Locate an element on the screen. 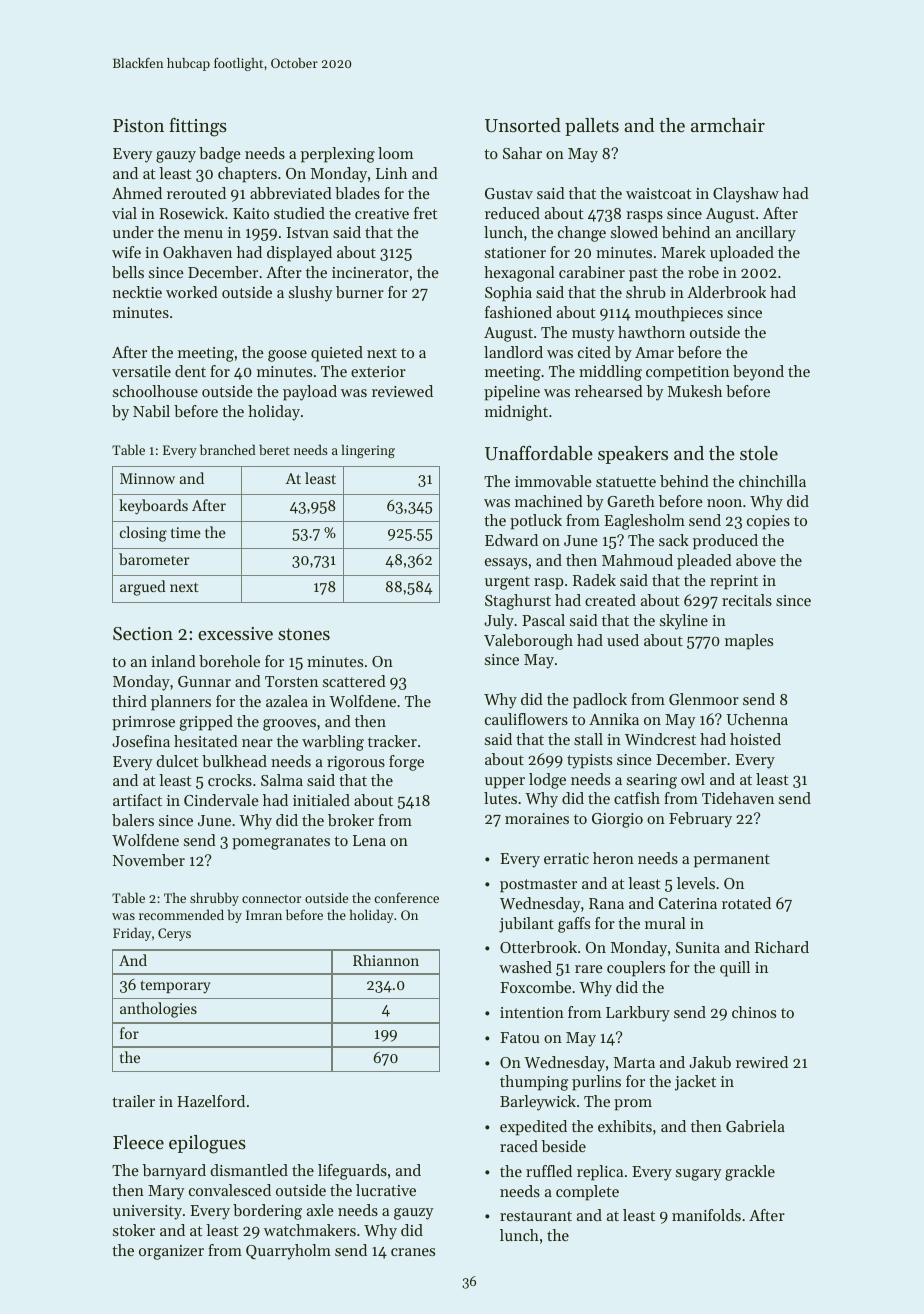 The height and width of the screenshot is (1314, 924). third is located at coordinates (129, 701).
